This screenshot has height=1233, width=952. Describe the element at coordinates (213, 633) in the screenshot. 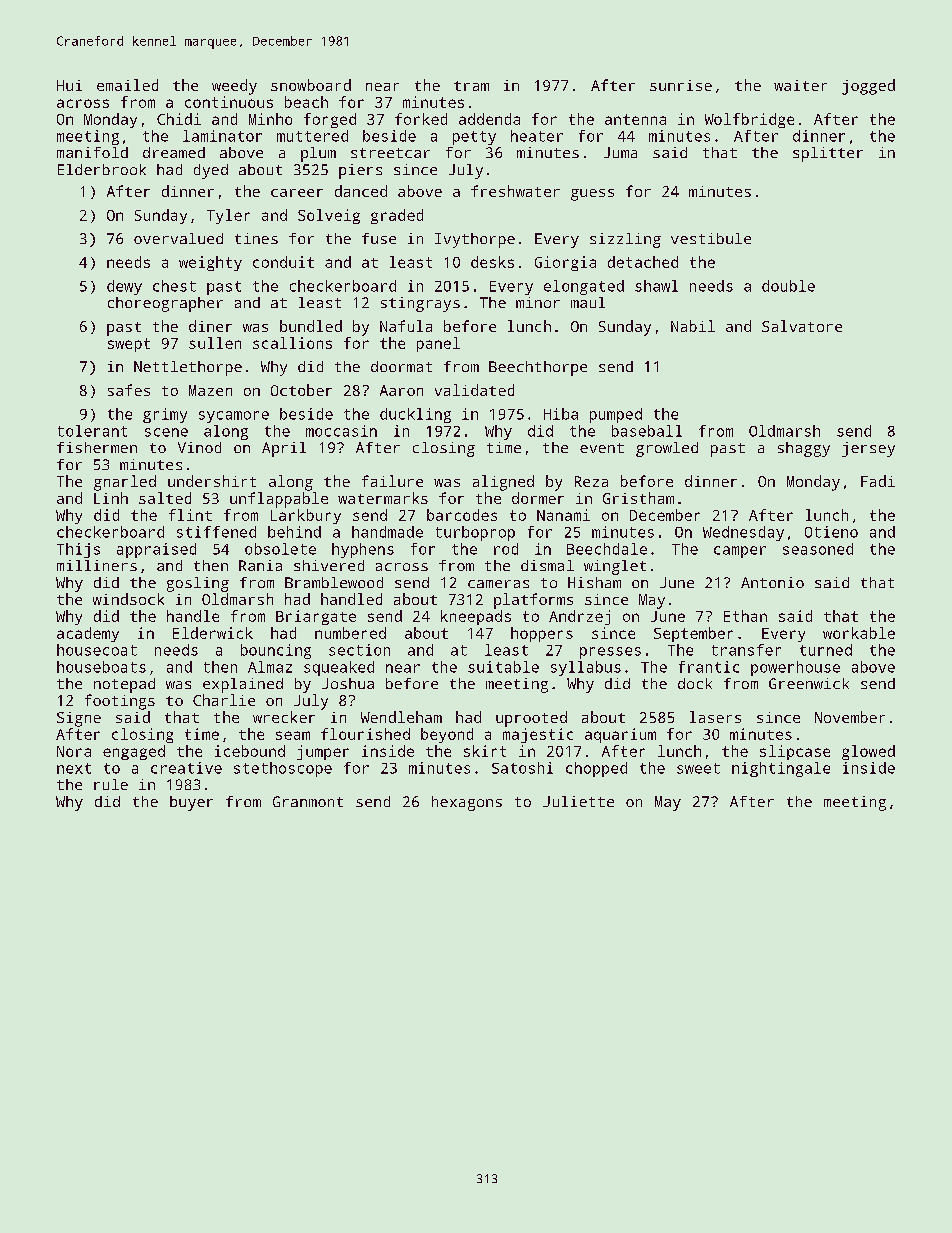

I see `Elderwick` at that location.
